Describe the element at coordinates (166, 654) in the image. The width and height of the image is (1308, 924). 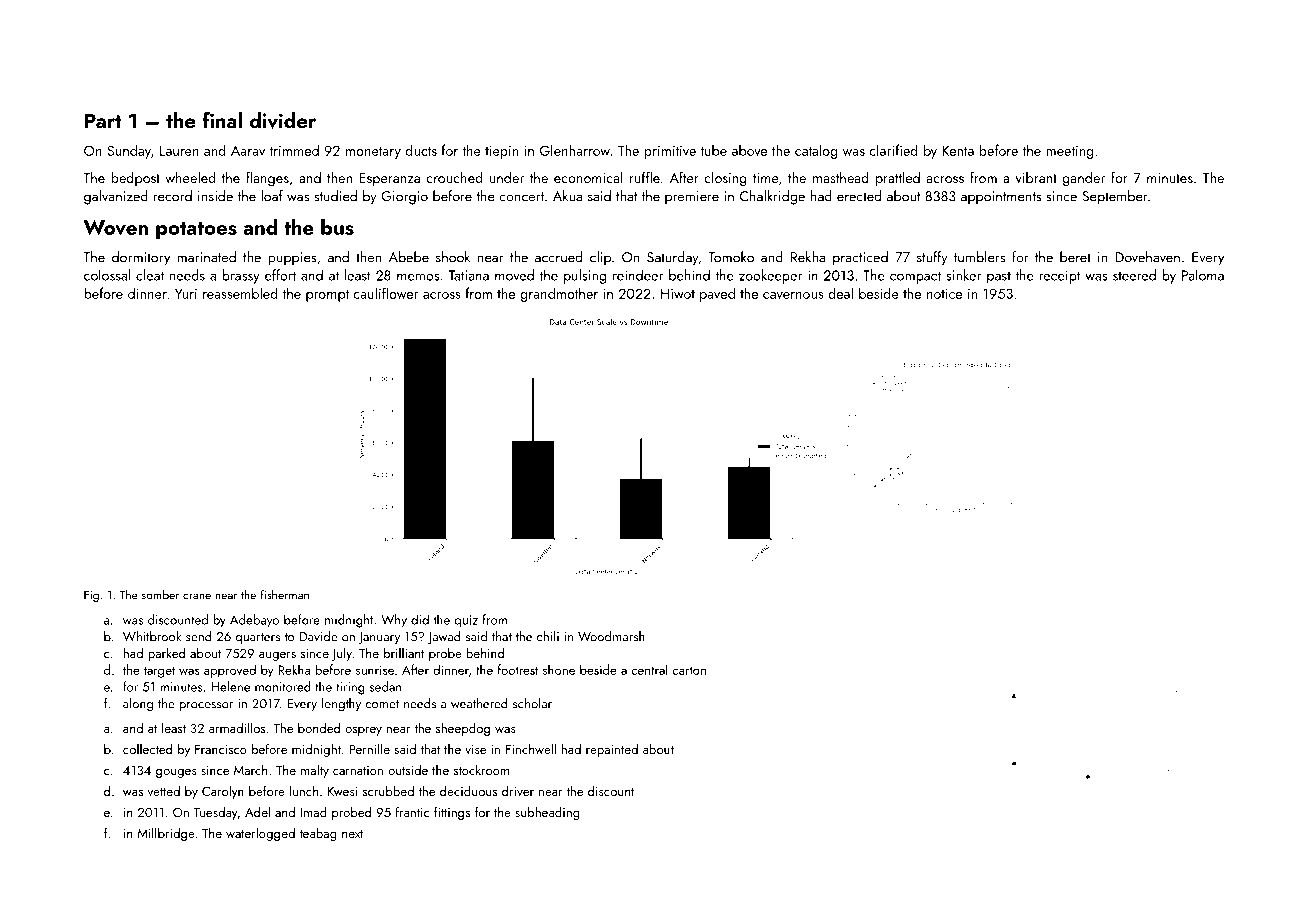
I see `parked` at that location.
